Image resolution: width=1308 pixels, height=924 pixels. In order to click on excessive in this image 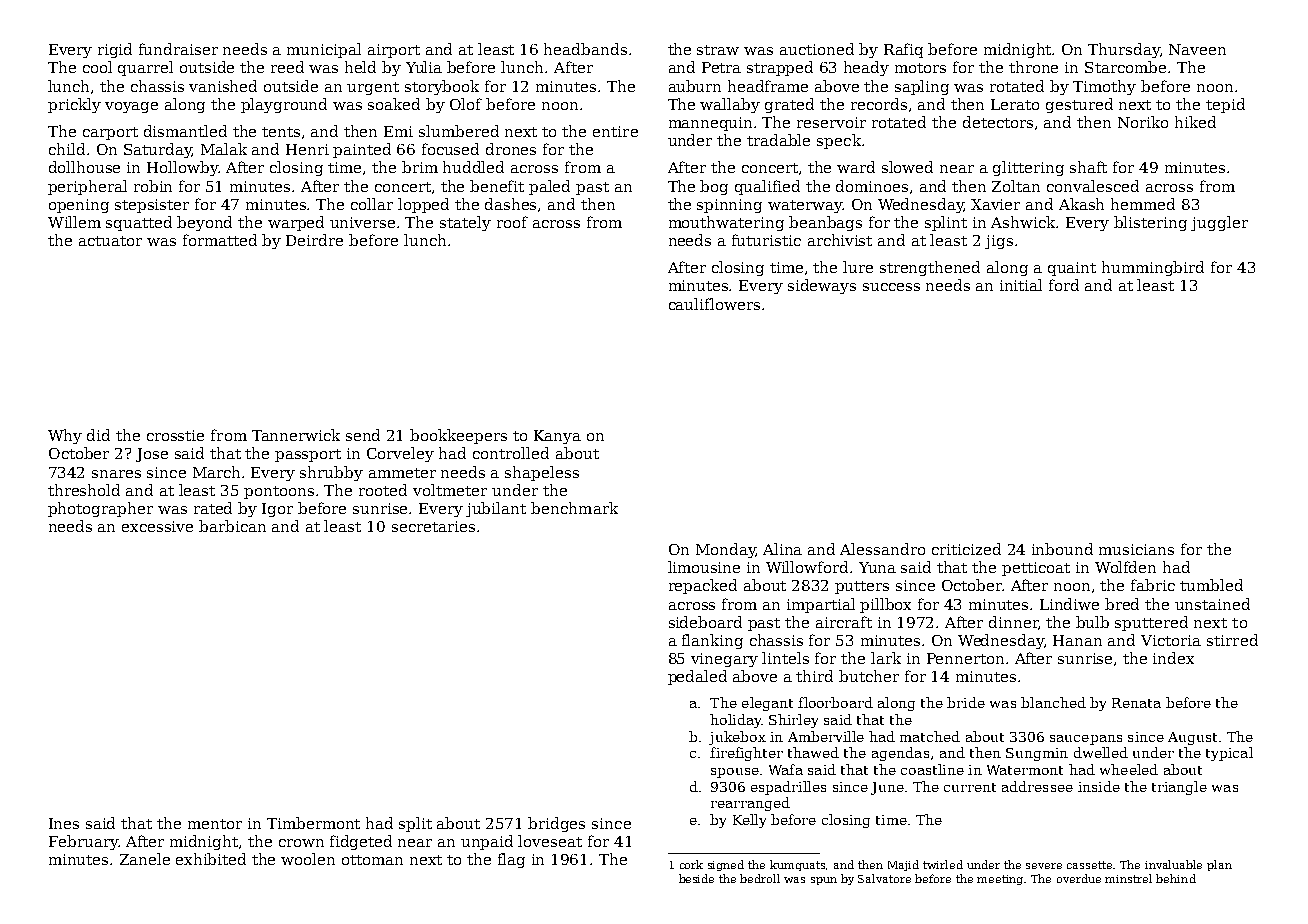, I will do `click(157, 526)`.
